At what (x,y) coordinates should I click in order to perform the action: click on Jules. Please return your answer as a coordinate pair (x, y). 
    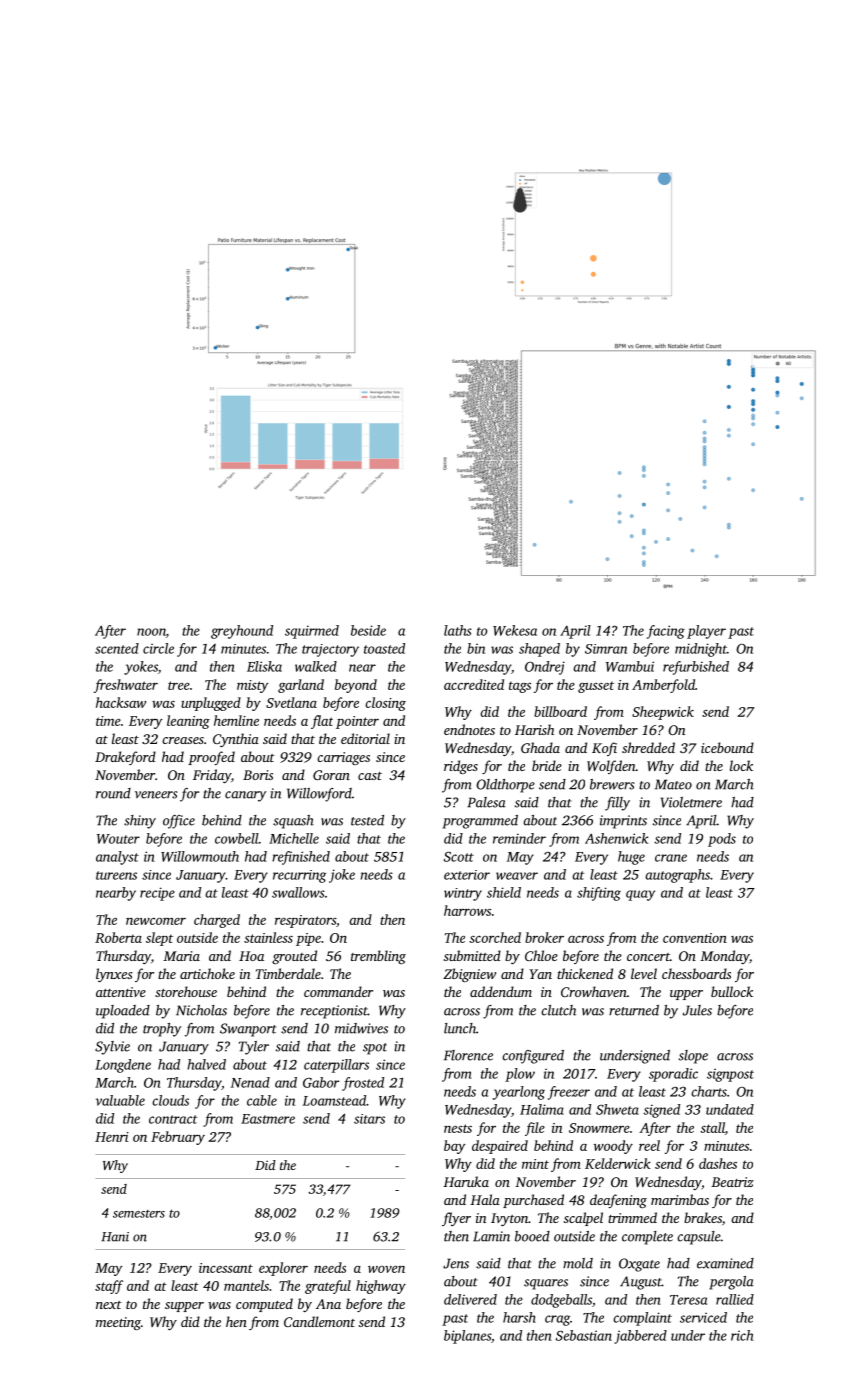
    Looking at the image, I should click on (697, 1010).
